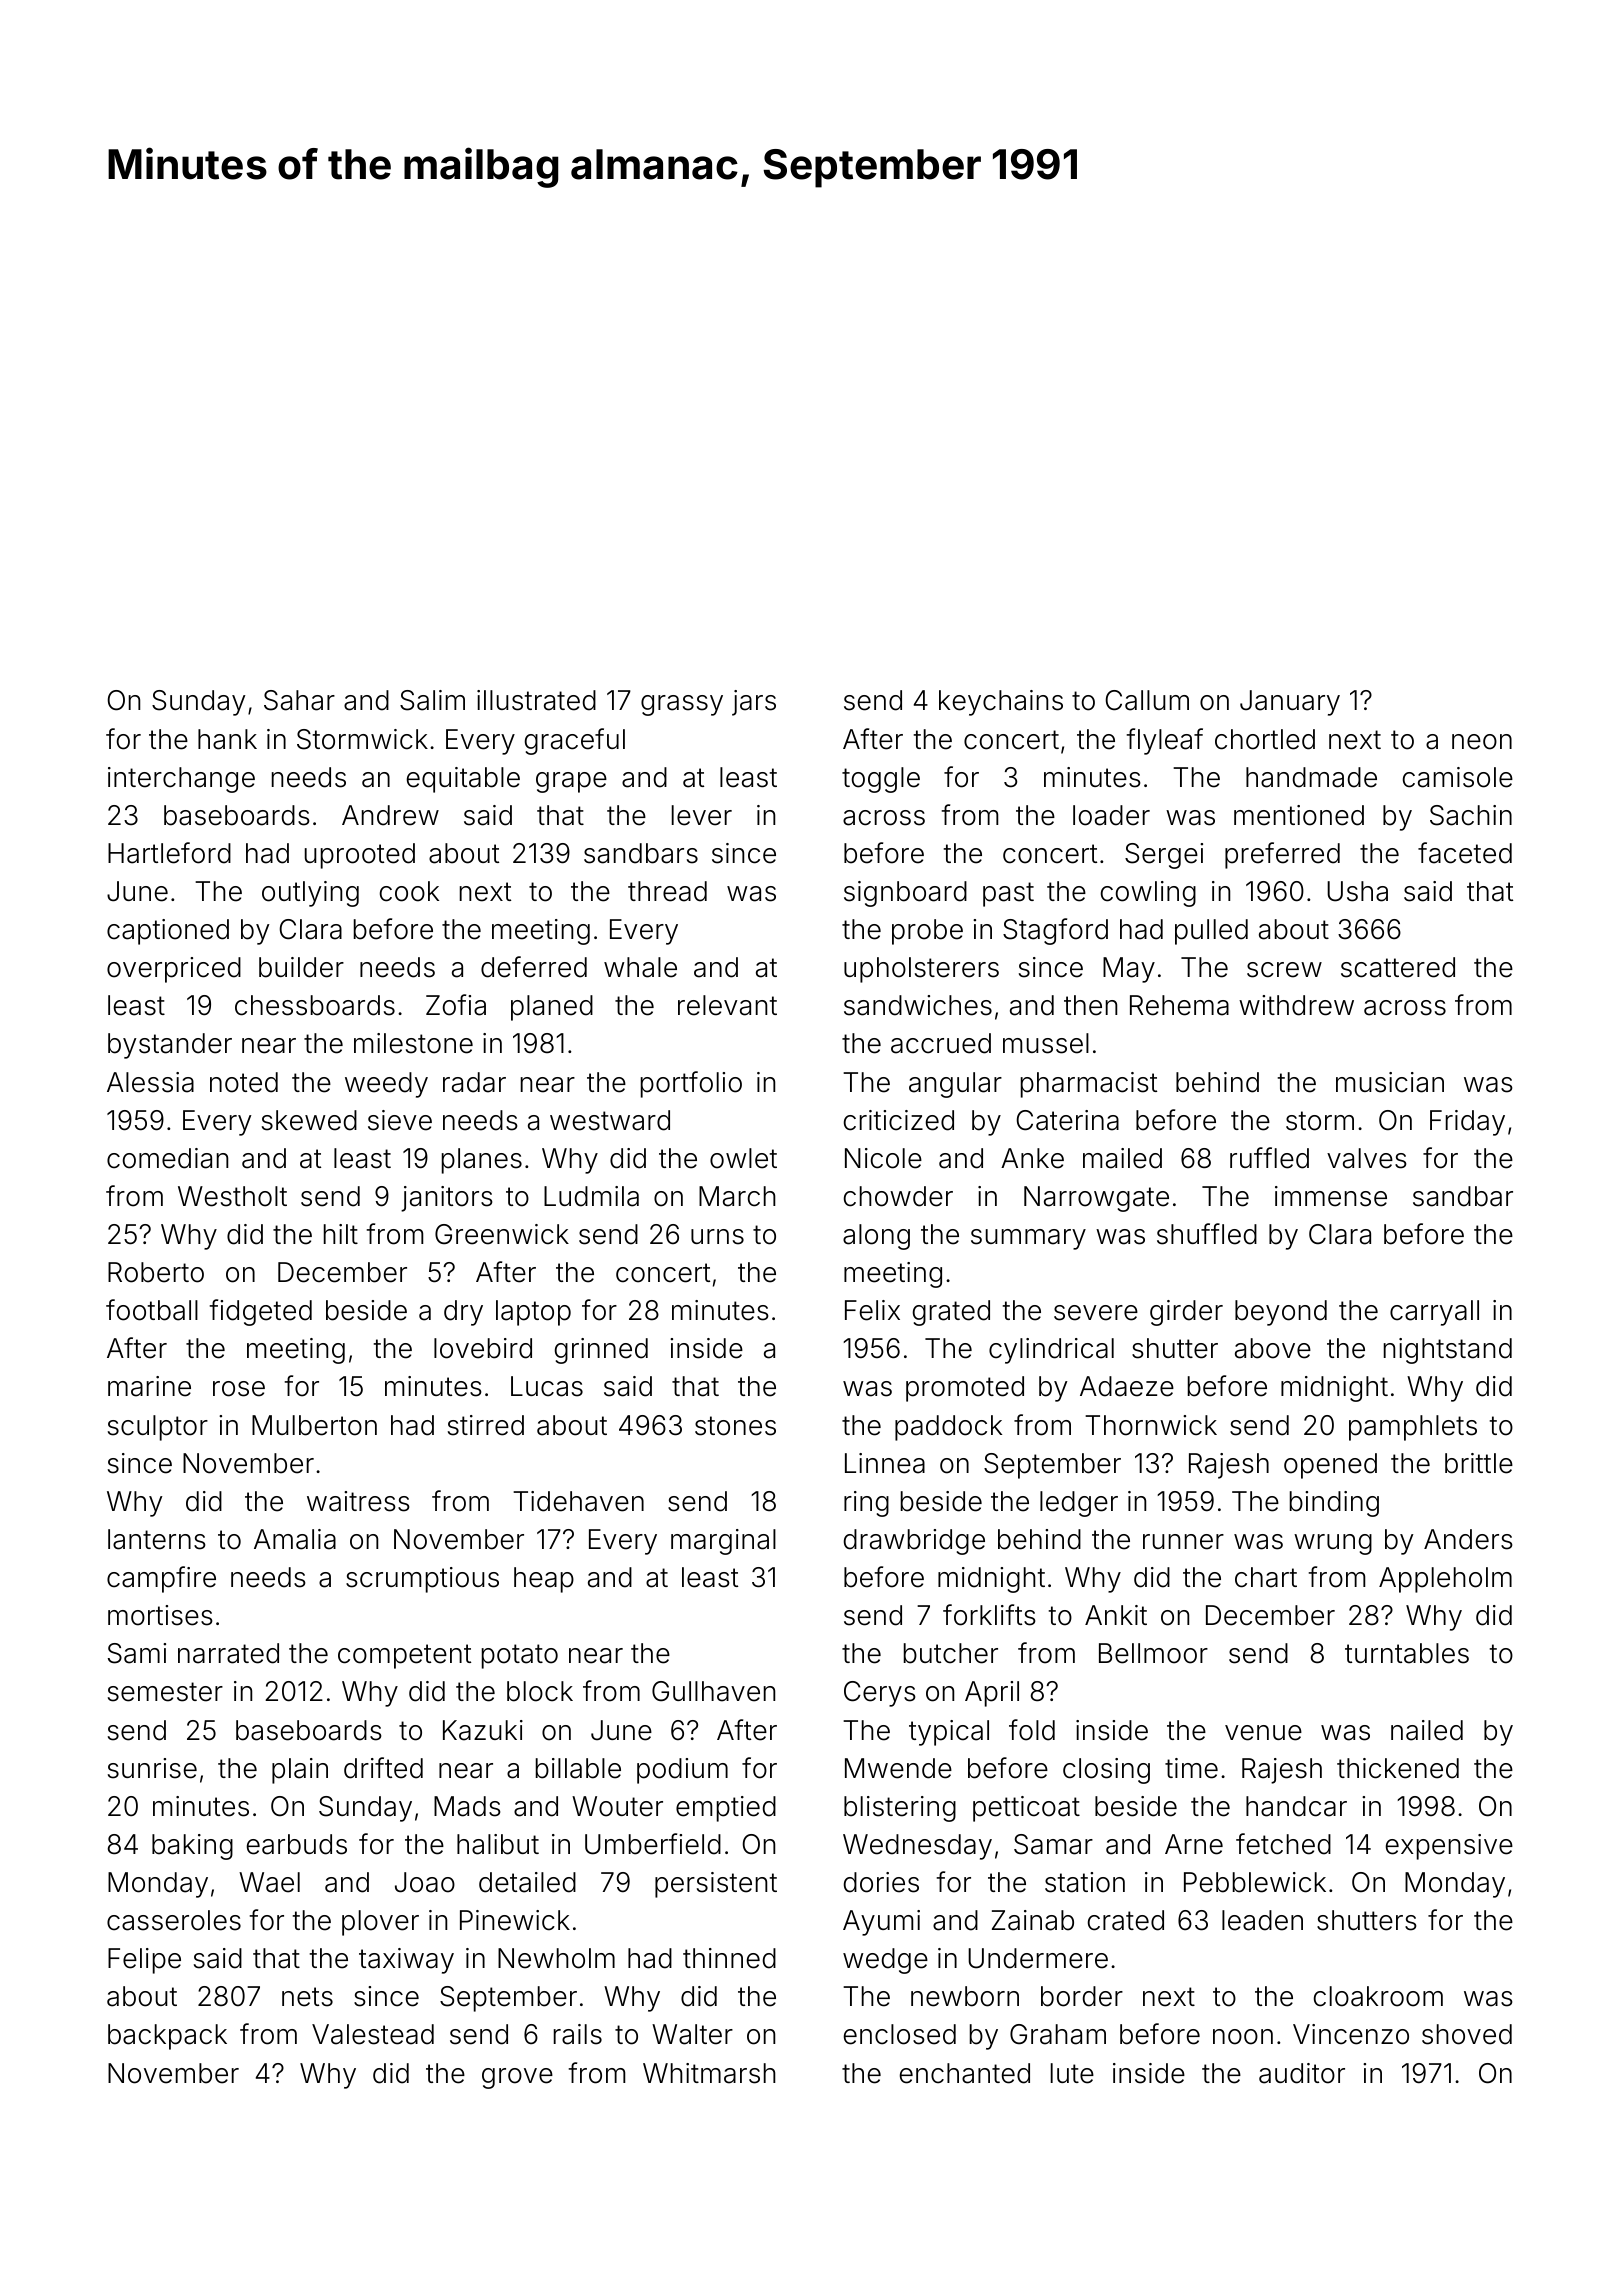 Image resolution: width=1620 pixels, height=2292 pixels. Describe the element at coordinates (1296, 1005) in the image. I see `withdrew` at that location.
